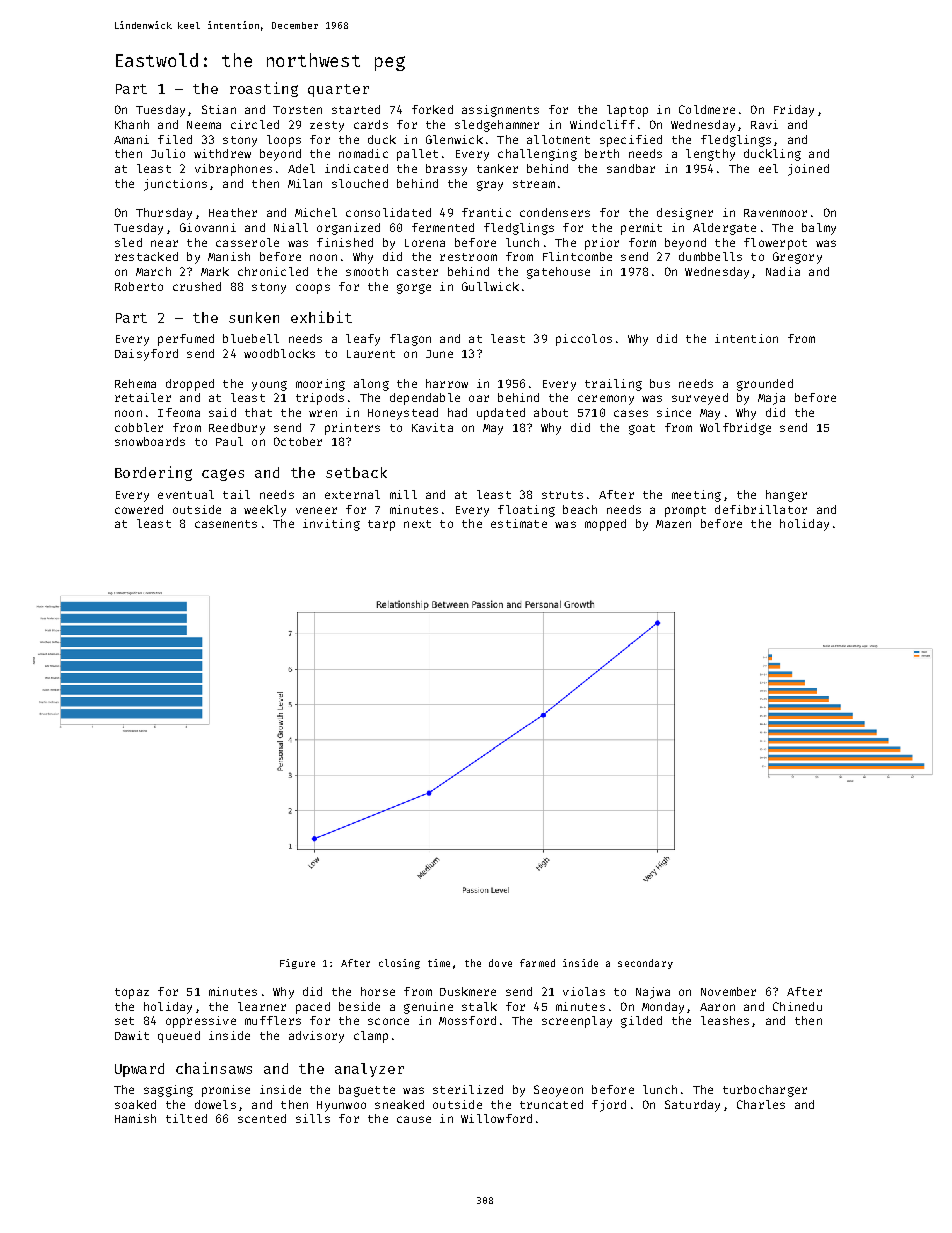  I want to click on roasting, so click(264, 89).
